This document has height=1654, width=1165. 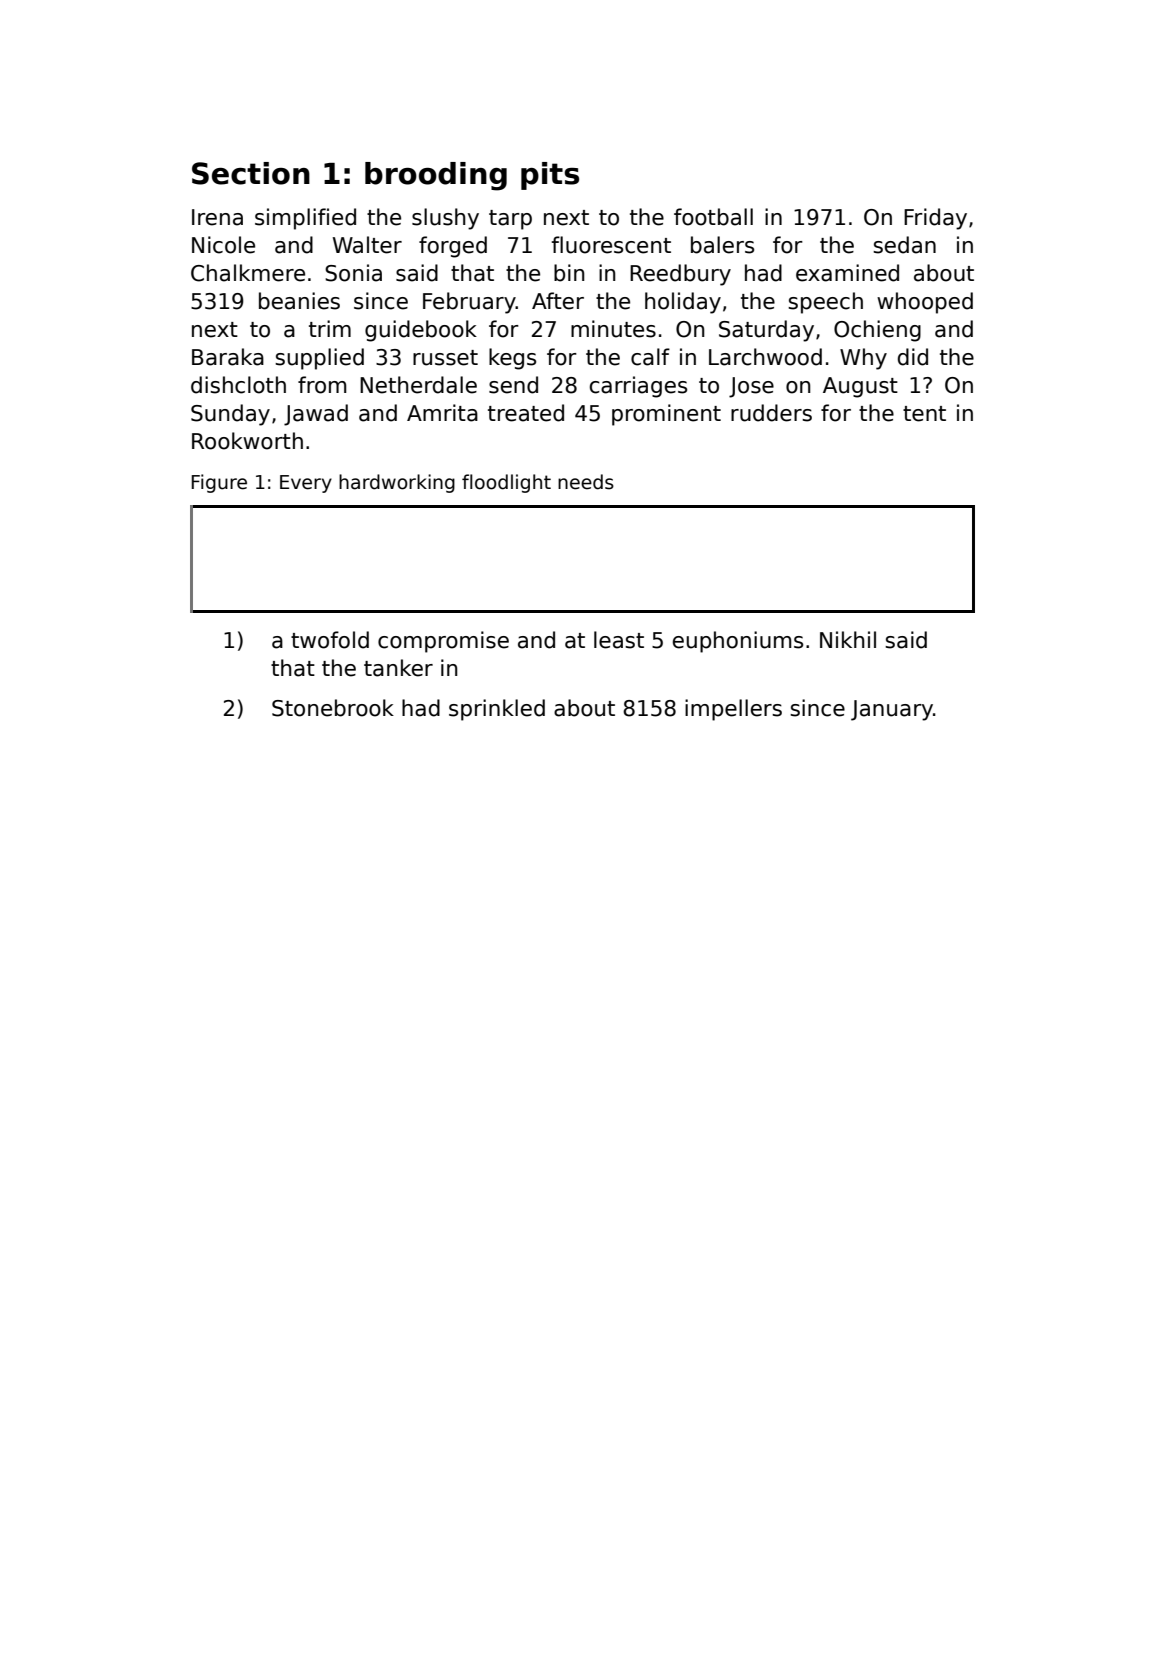 What do you see at coordinates (305, 219) in the document?
I see `simplified` at bounding box center [305, 219].
